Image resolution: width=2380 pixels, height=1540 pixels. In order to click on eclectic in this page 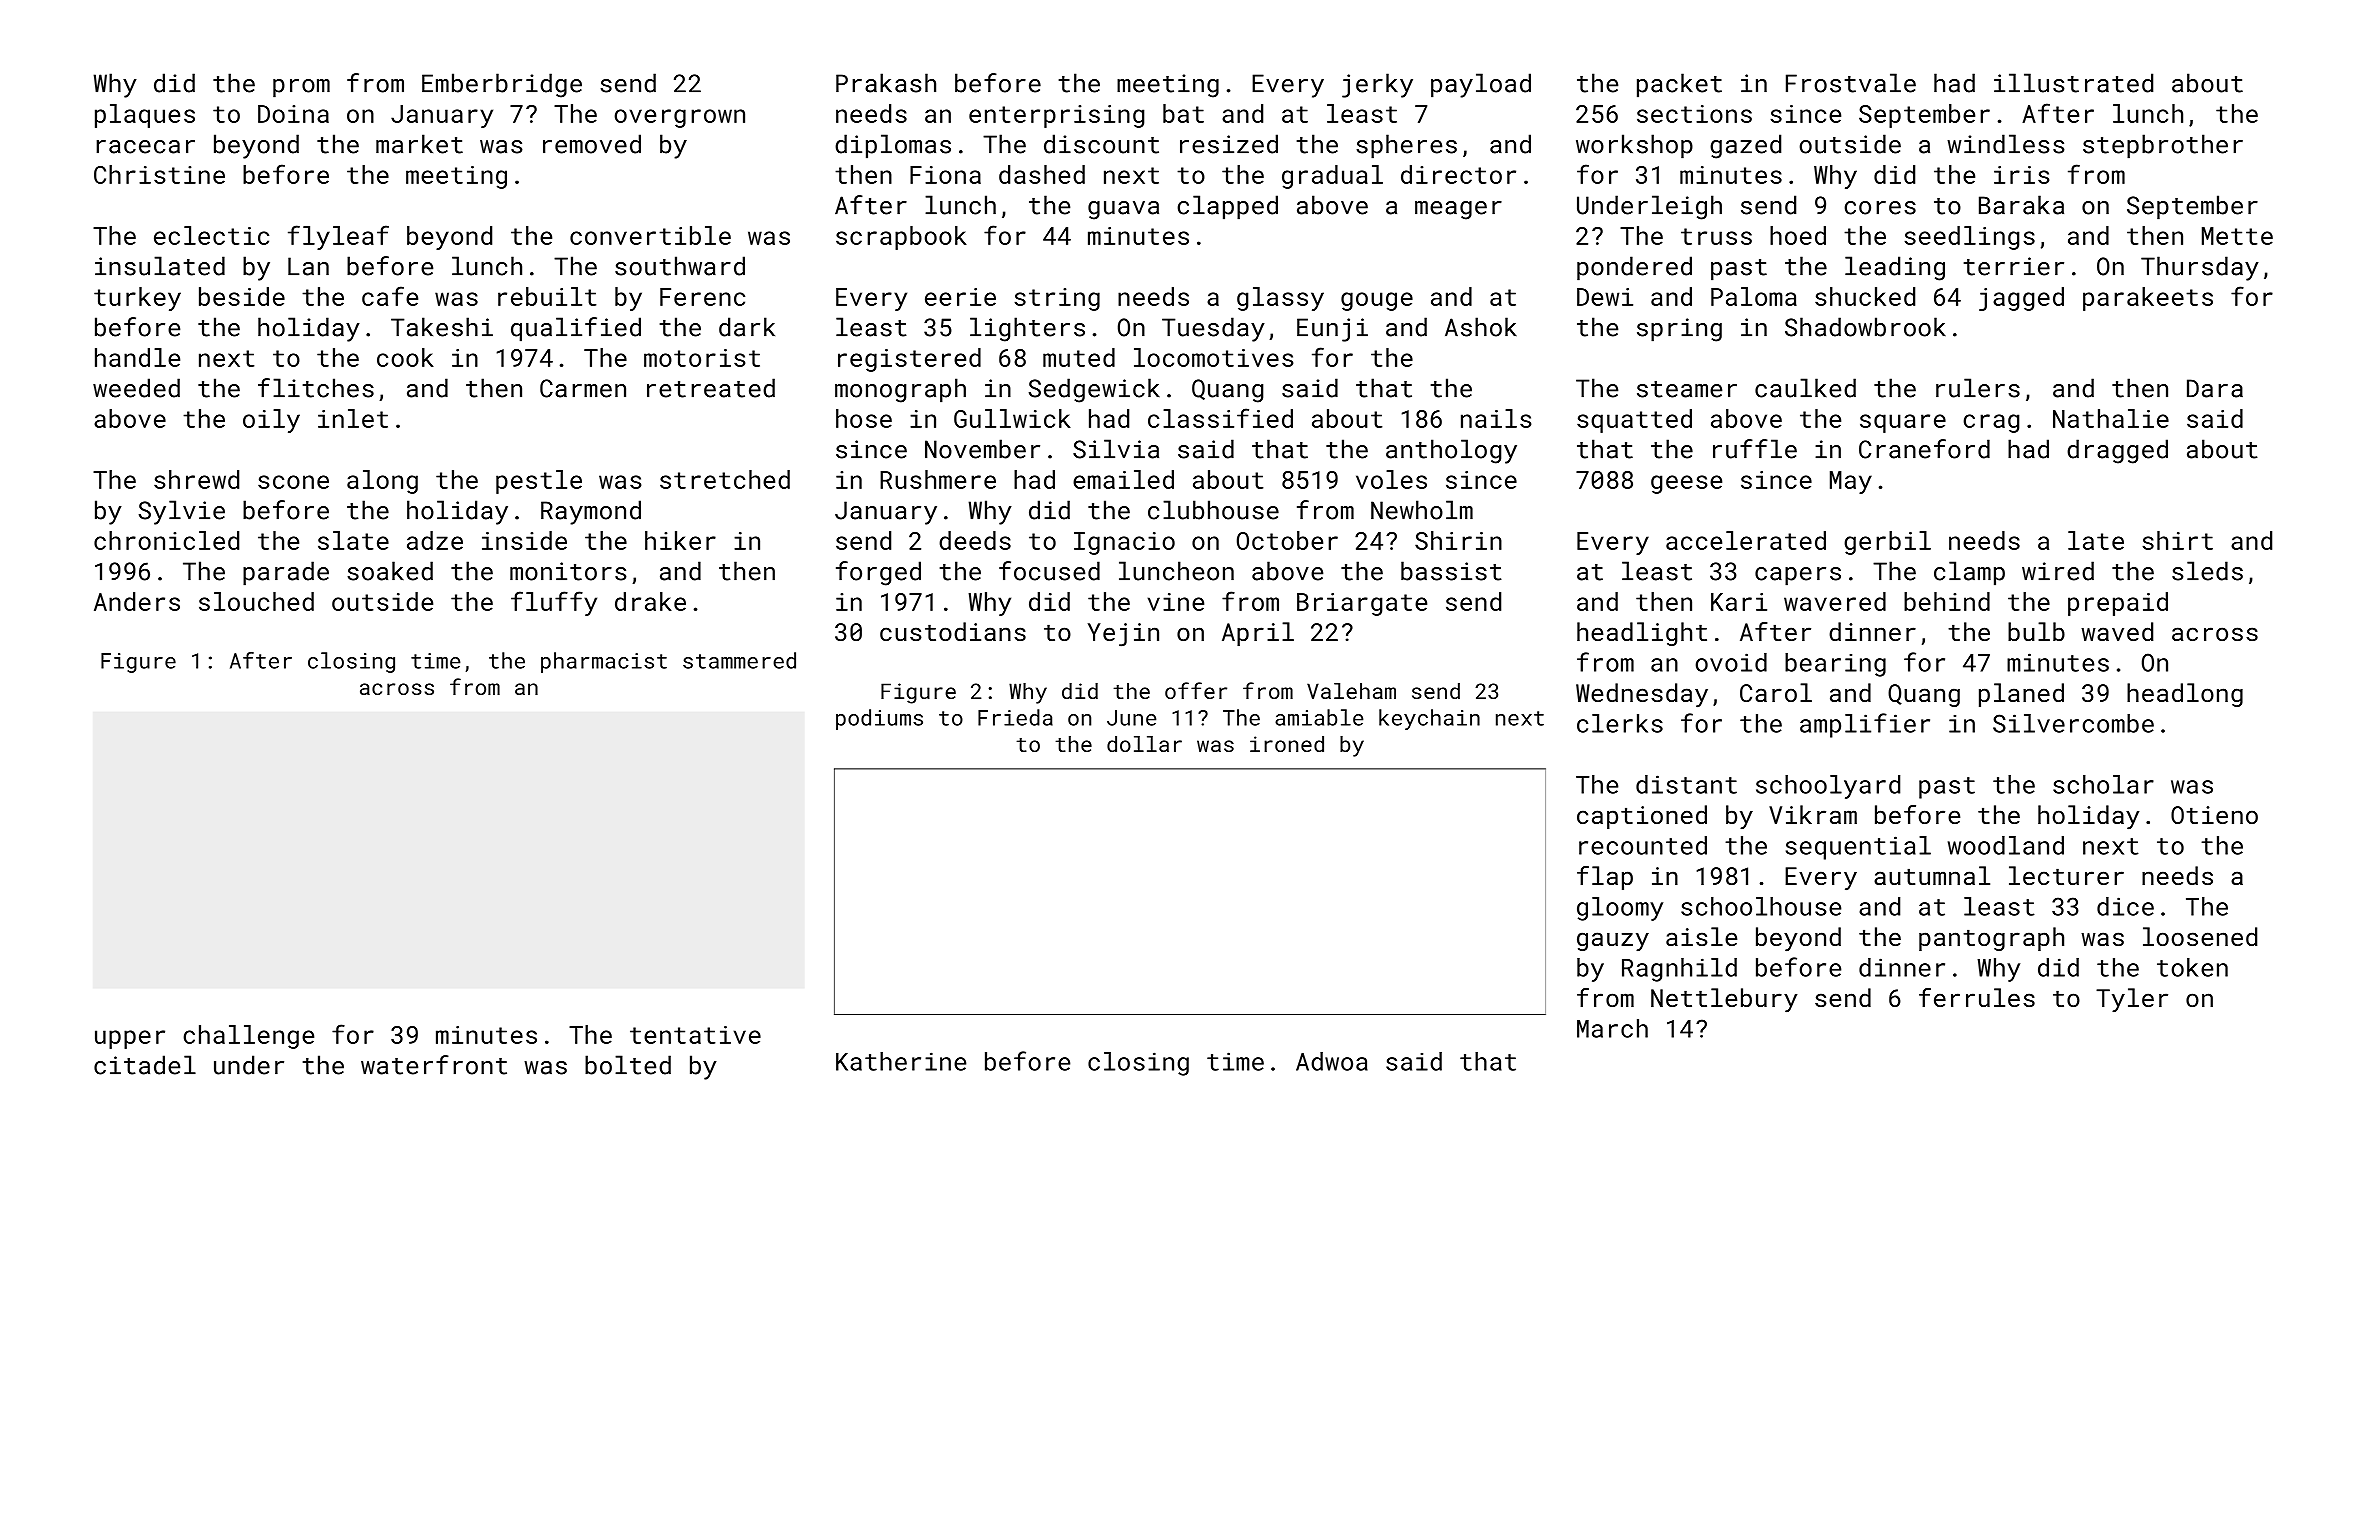, I will do `click(211, 235)`.
